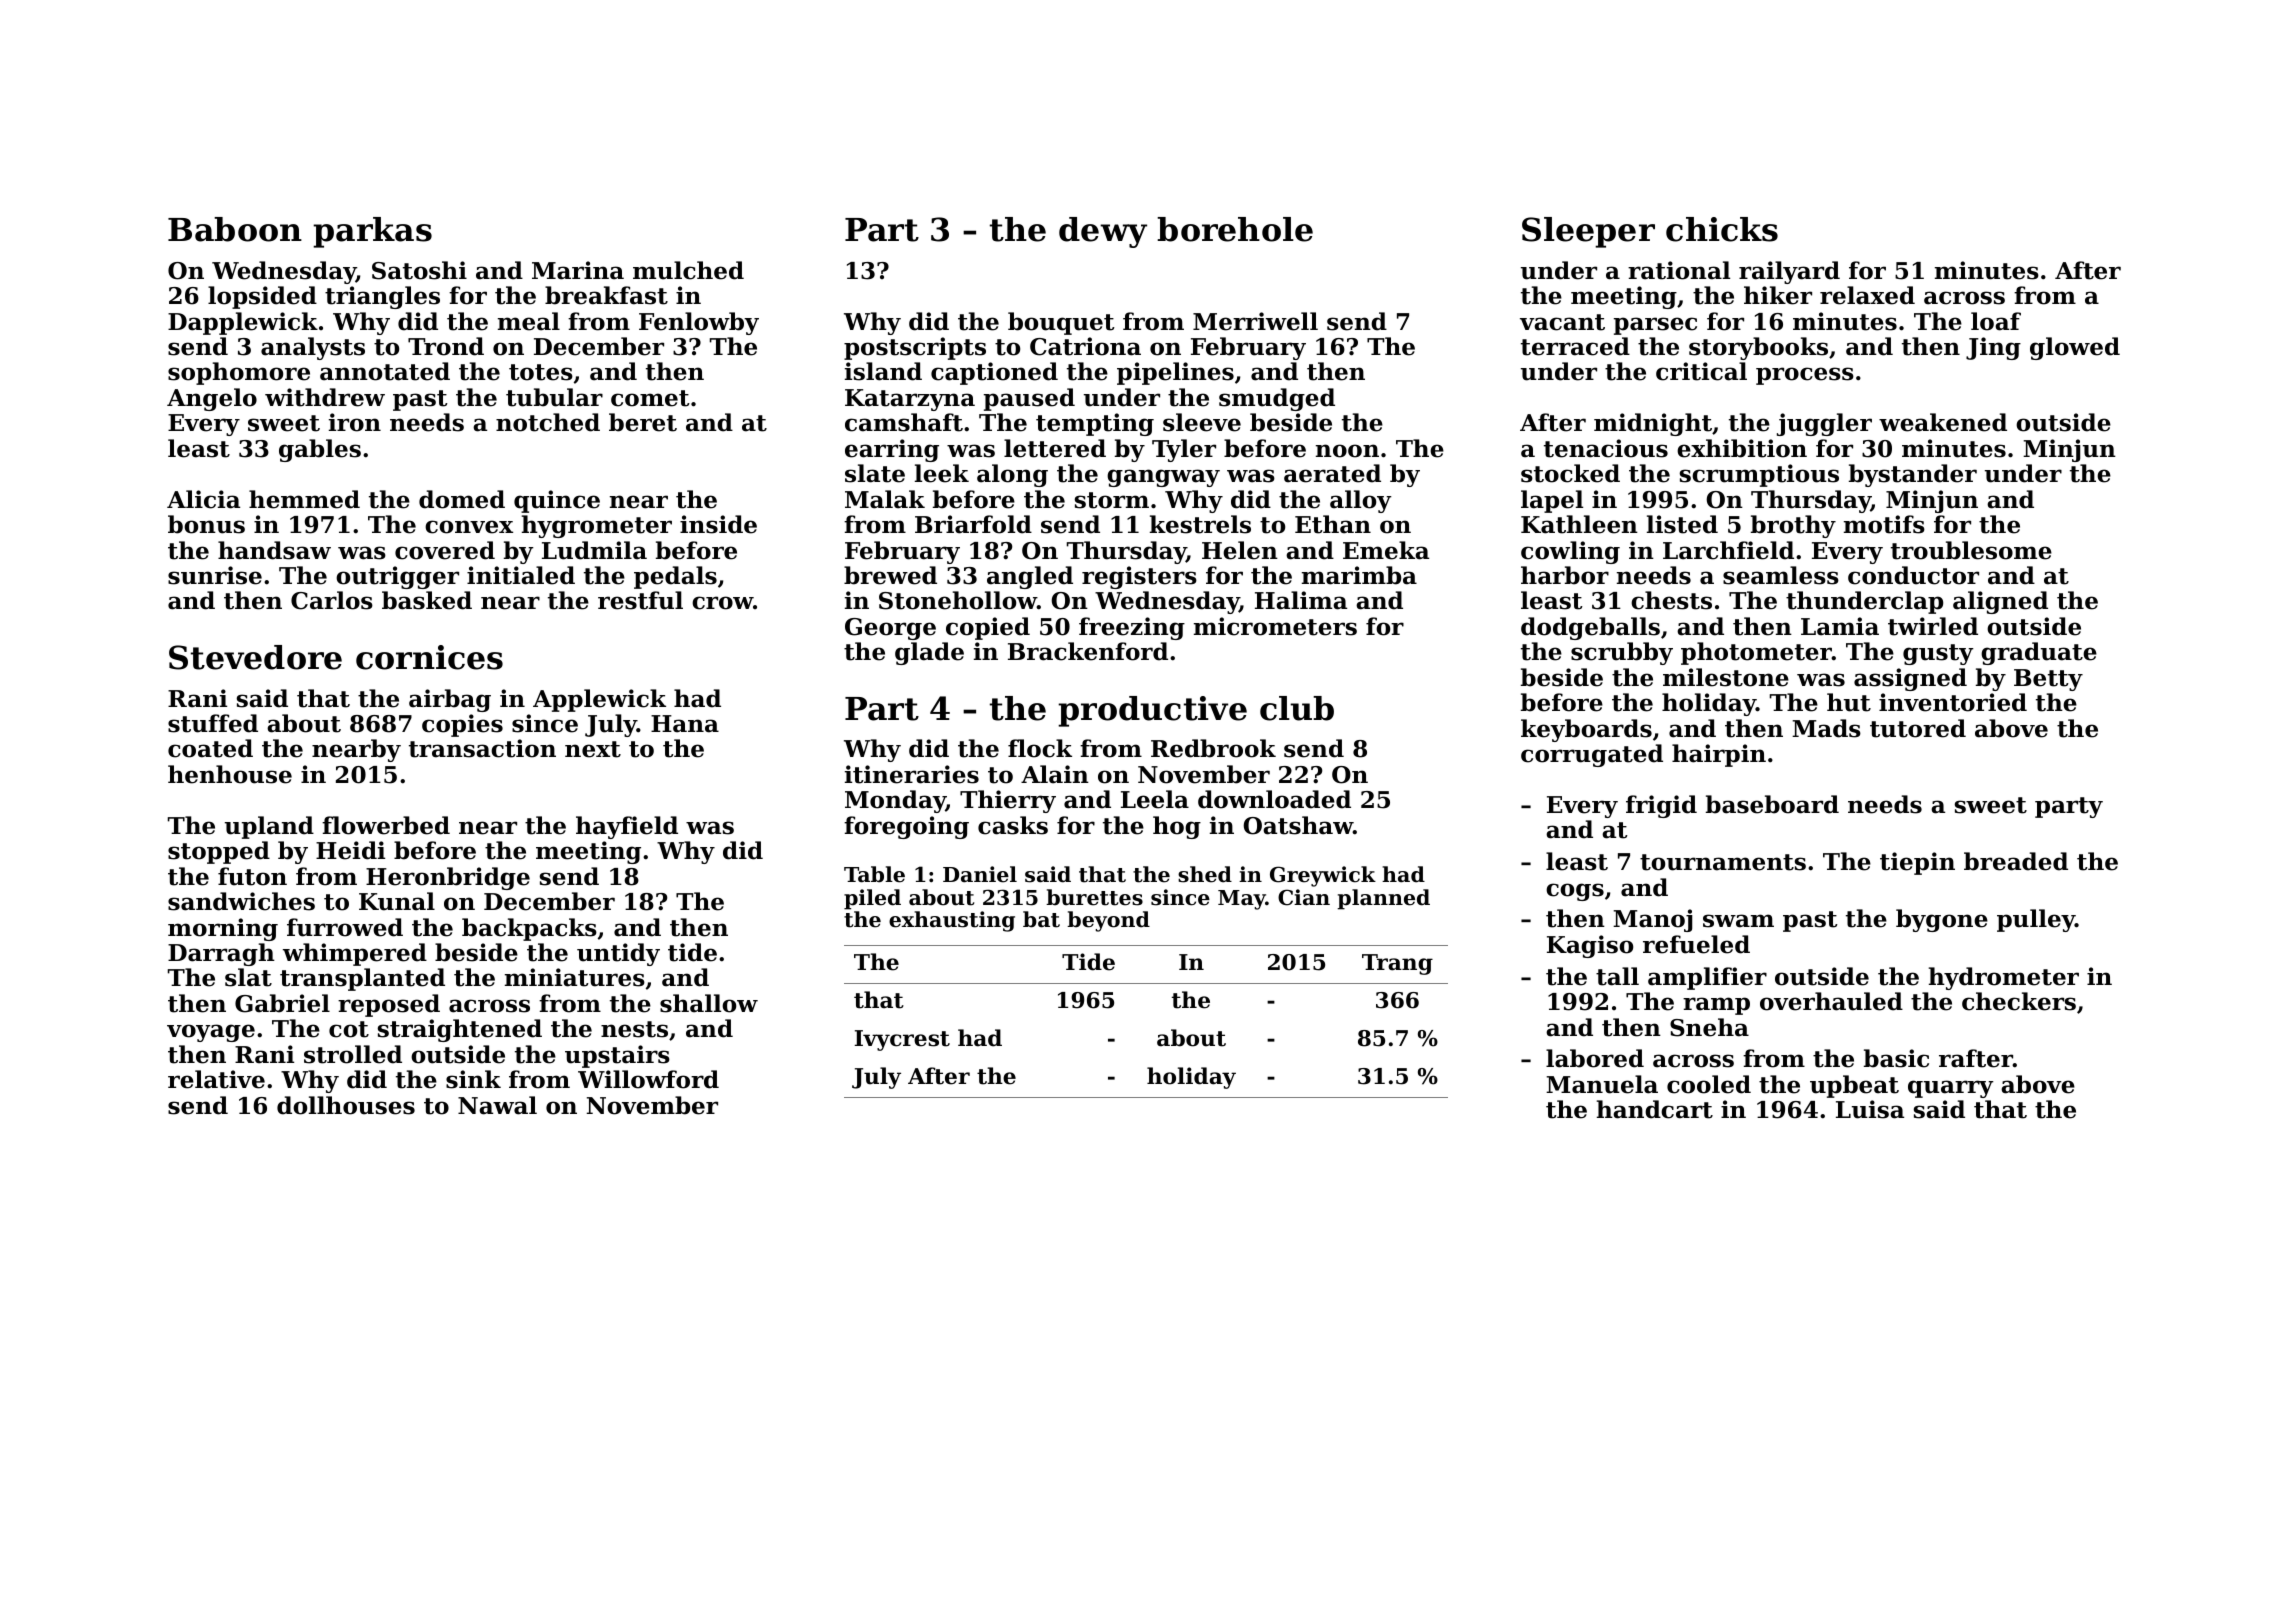 The height and width of the screenshot is (1620, 2292). I want to click on chicks, so click(1722, 229).
